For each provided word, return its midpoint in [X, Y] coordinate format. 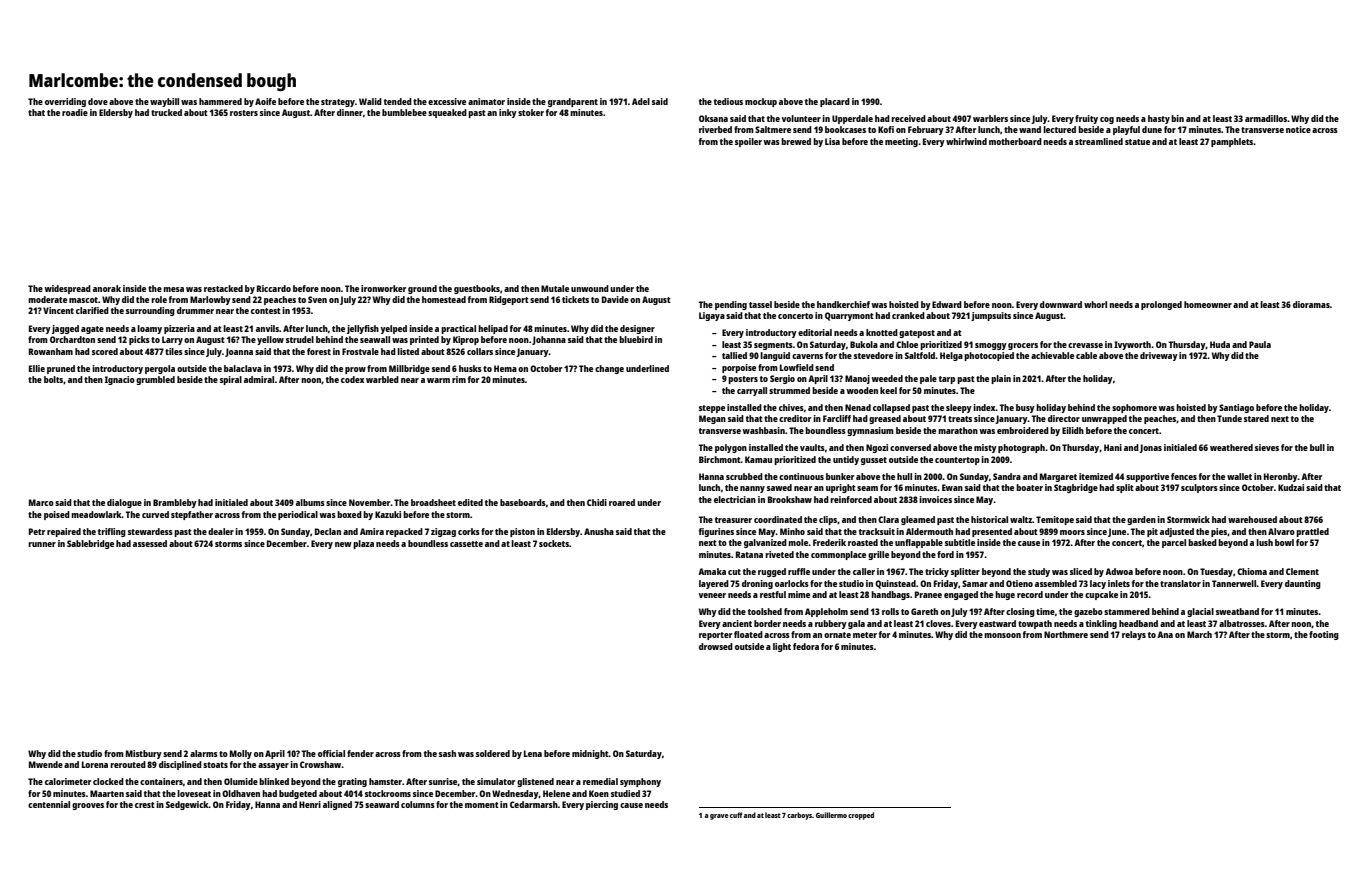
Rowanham [51, 351]
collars [480, 351]
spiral [231, 380]
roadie [75, 112]
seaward [382, 804]
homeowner [1208, 304]
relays [1134, 635]
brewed [796, 141]
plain [1001, 379]
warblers [990, 118]
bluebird [636, 339]
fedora [806, 646]
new [343, 544]
